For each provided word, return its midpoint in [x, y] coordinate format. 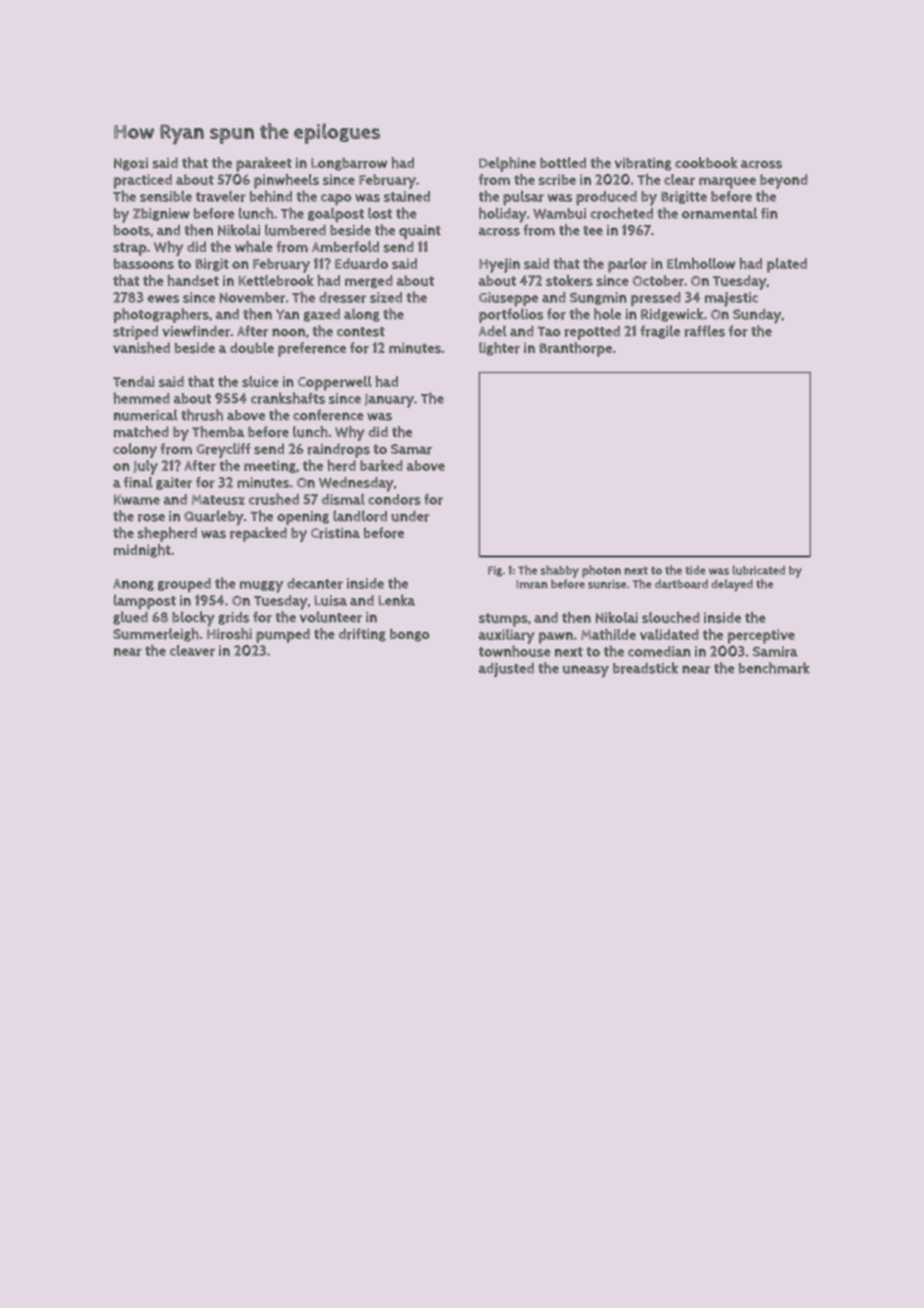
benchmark [774, 668]
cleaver [192, 650]
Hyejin [499, 265]
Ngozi [131, 164]
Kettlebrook [276, 280]
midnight [142, 551]
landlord [360, 516]
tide [695, 570]
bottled [563, 162]
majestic [731, 299]
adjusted [506, 670]
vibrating [643, 164]
